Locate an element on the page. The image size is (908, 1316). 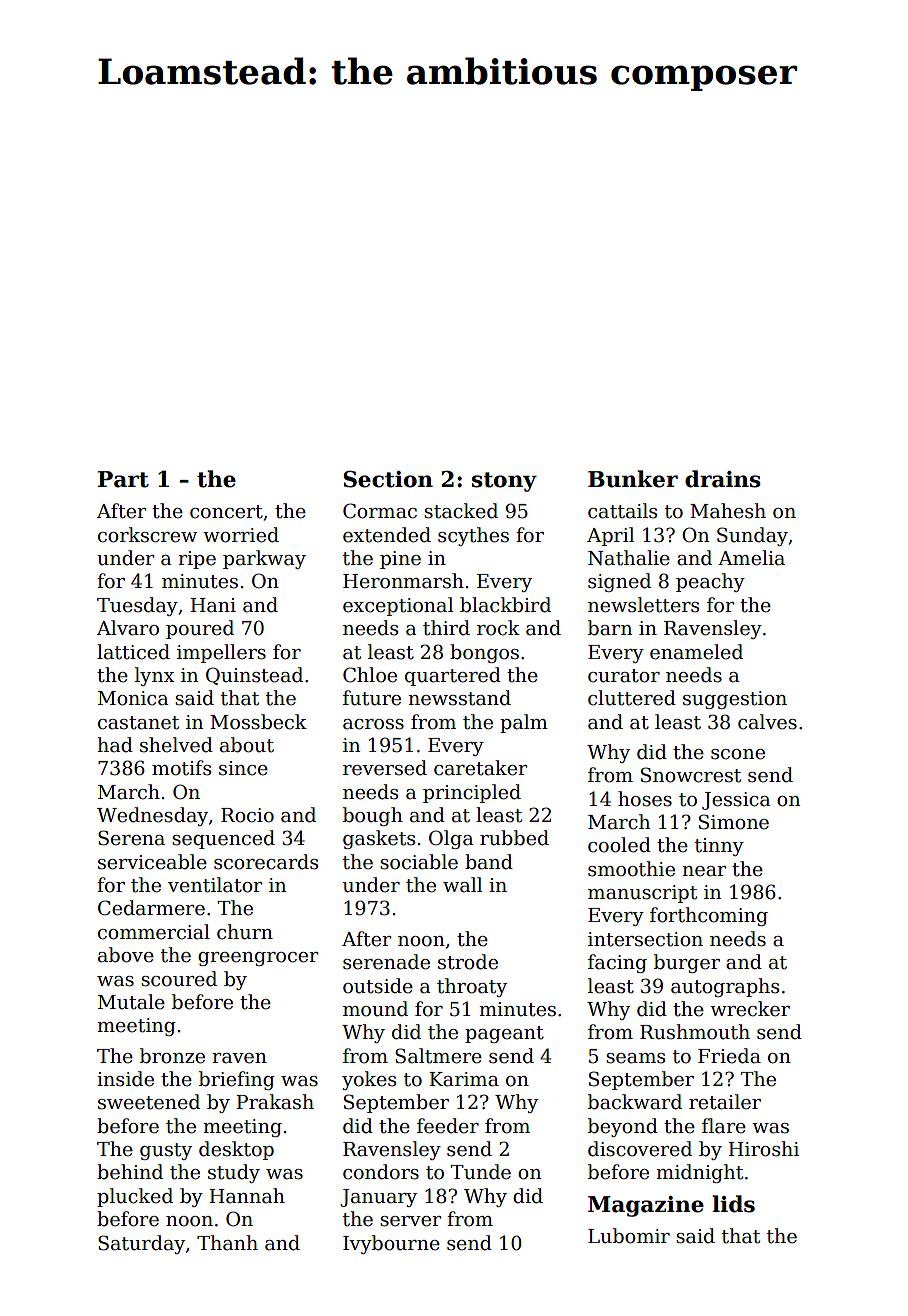
ventilator is located at coordinates (215, 885).
